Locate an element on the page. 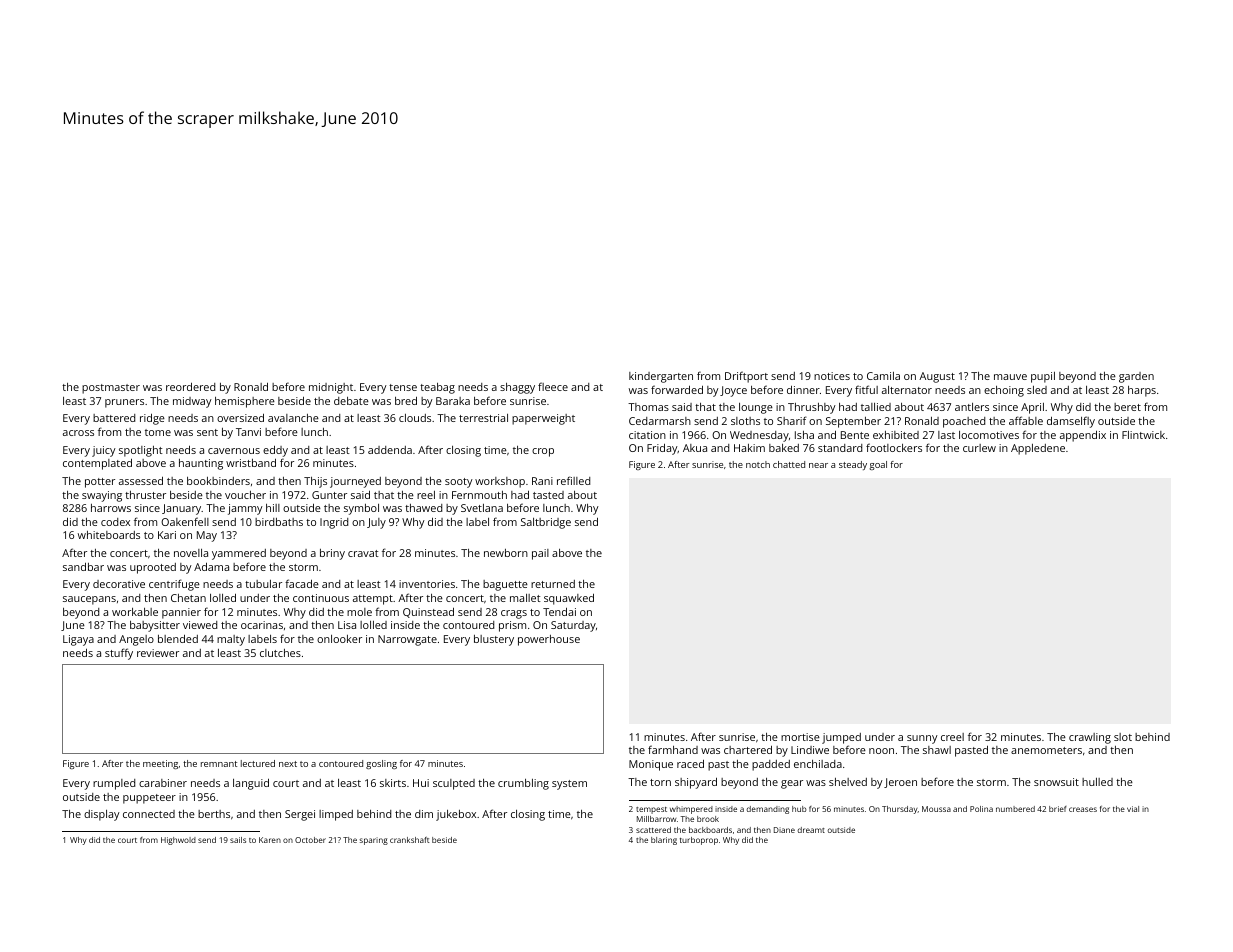 The image size is (1233, 952). assessed is located at coordinates (141, 480).
